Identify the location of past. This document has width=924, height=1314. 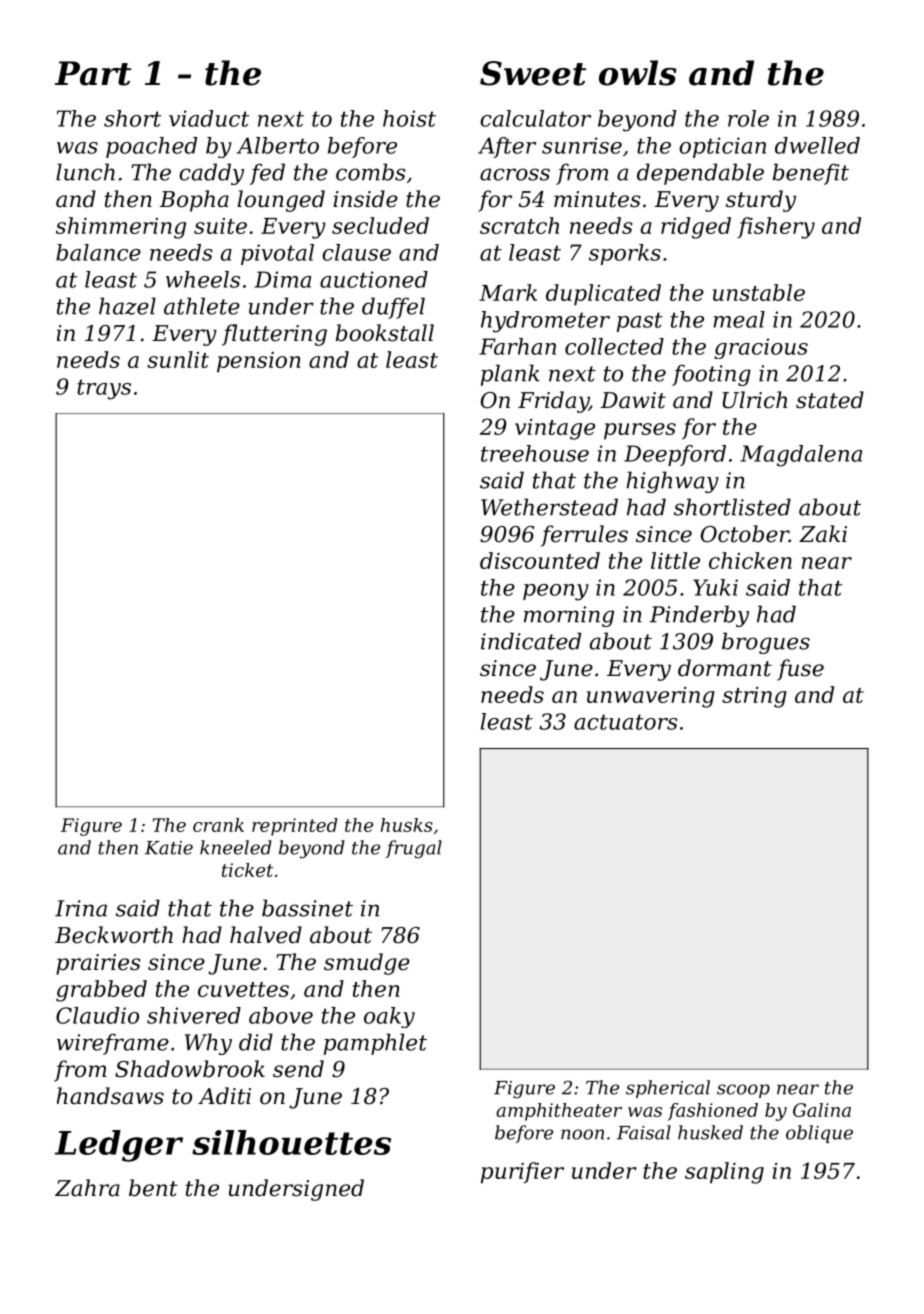
(640, 322).
